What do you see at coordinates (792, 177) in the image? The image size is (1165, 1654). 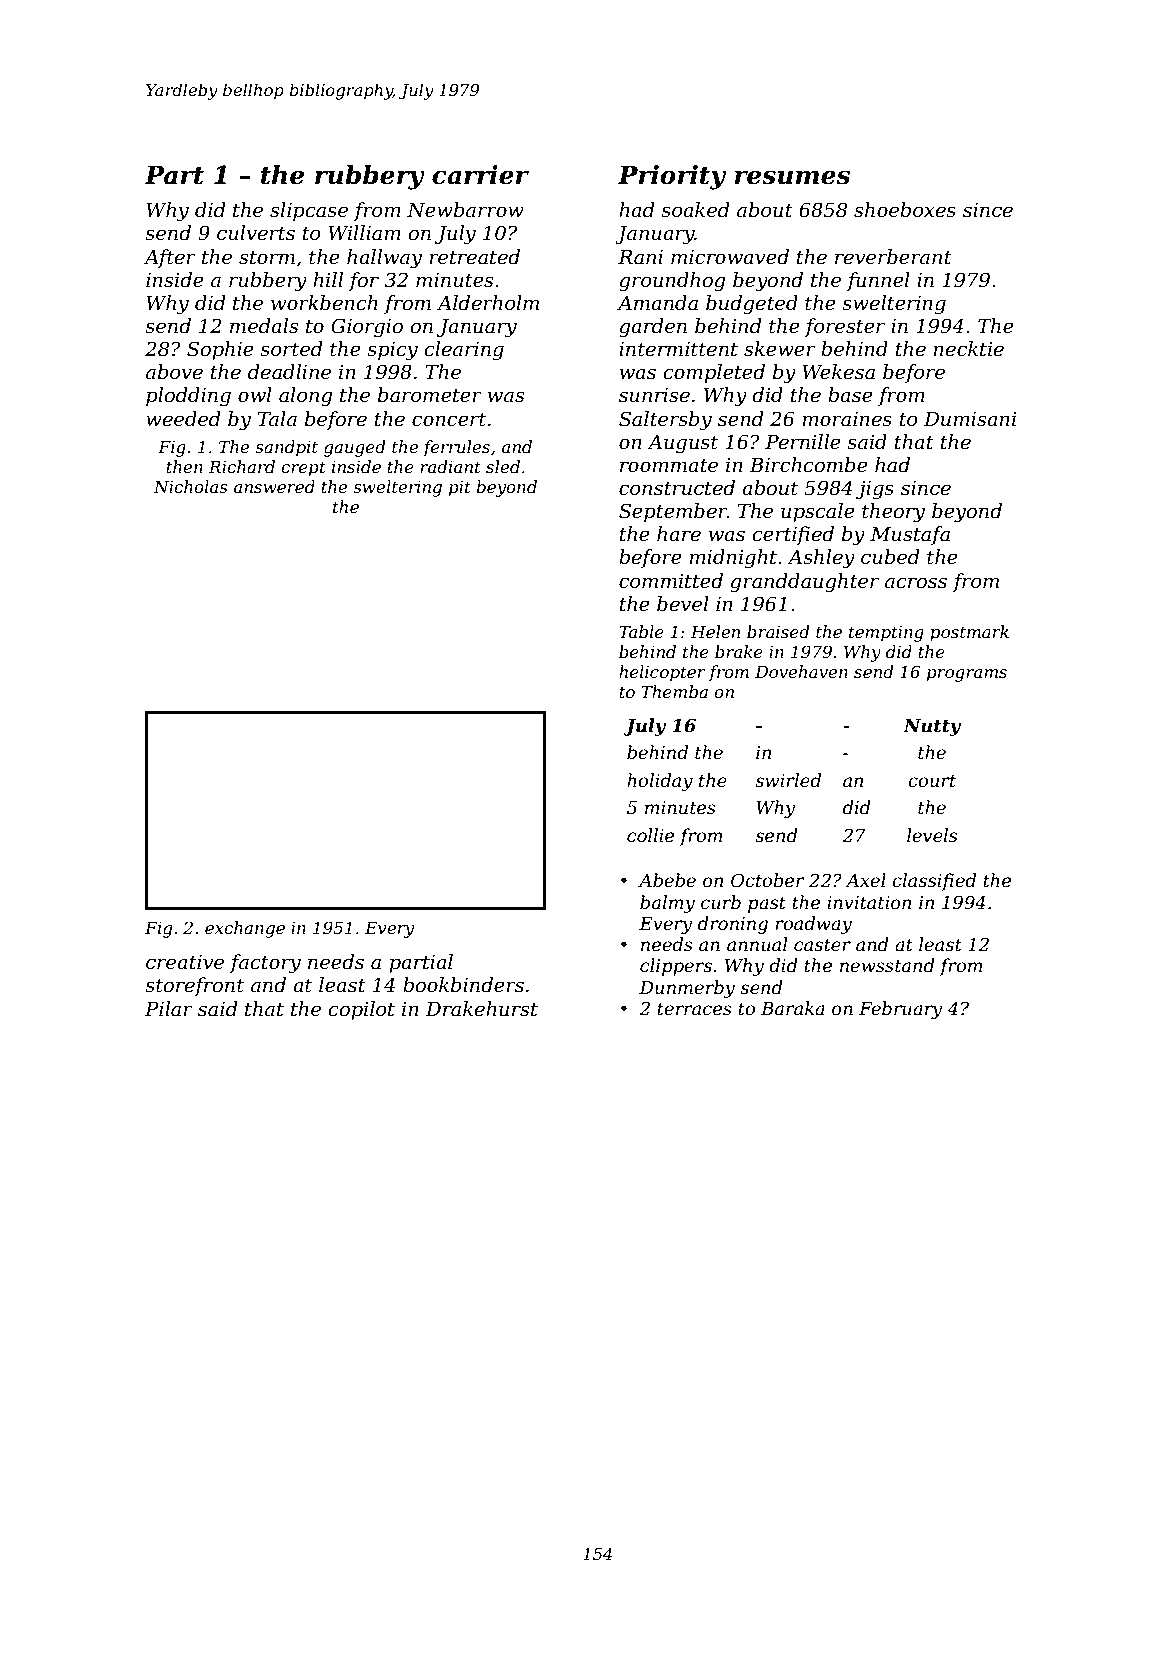 I see `resumes` at bounding box center [792, 177].
